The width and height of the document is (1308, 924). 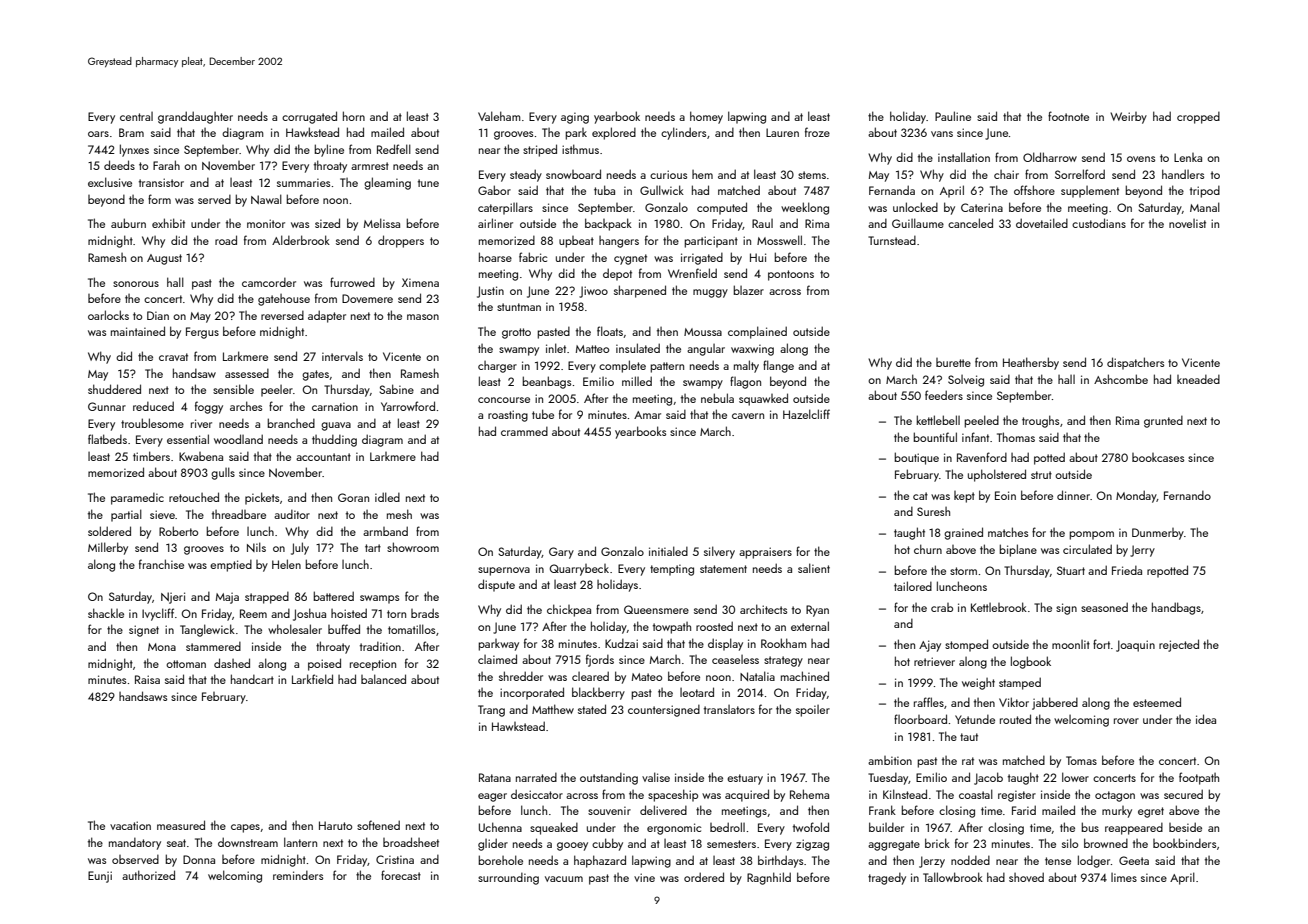 What do you see at coordinates (711, 242) in the document?
I see `participant` at bounding box center [711, 242].
